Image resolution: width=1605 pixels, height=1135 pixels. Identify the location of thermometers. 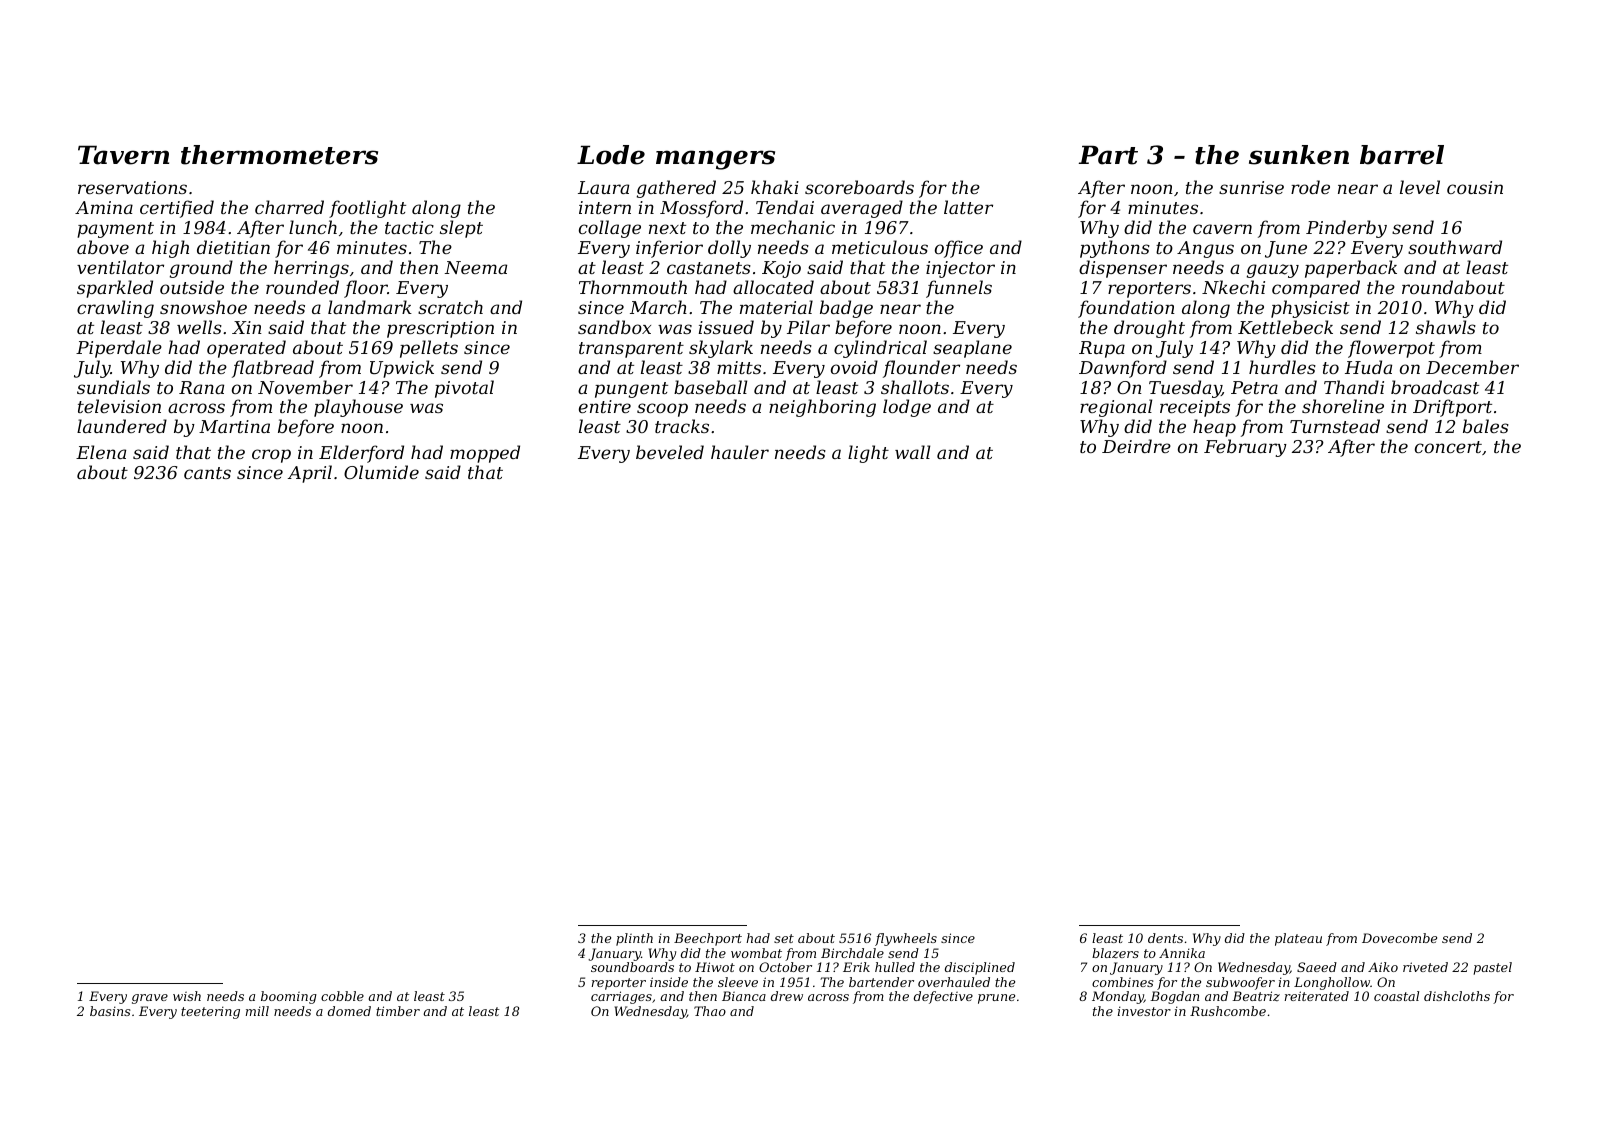
(279, 155).
